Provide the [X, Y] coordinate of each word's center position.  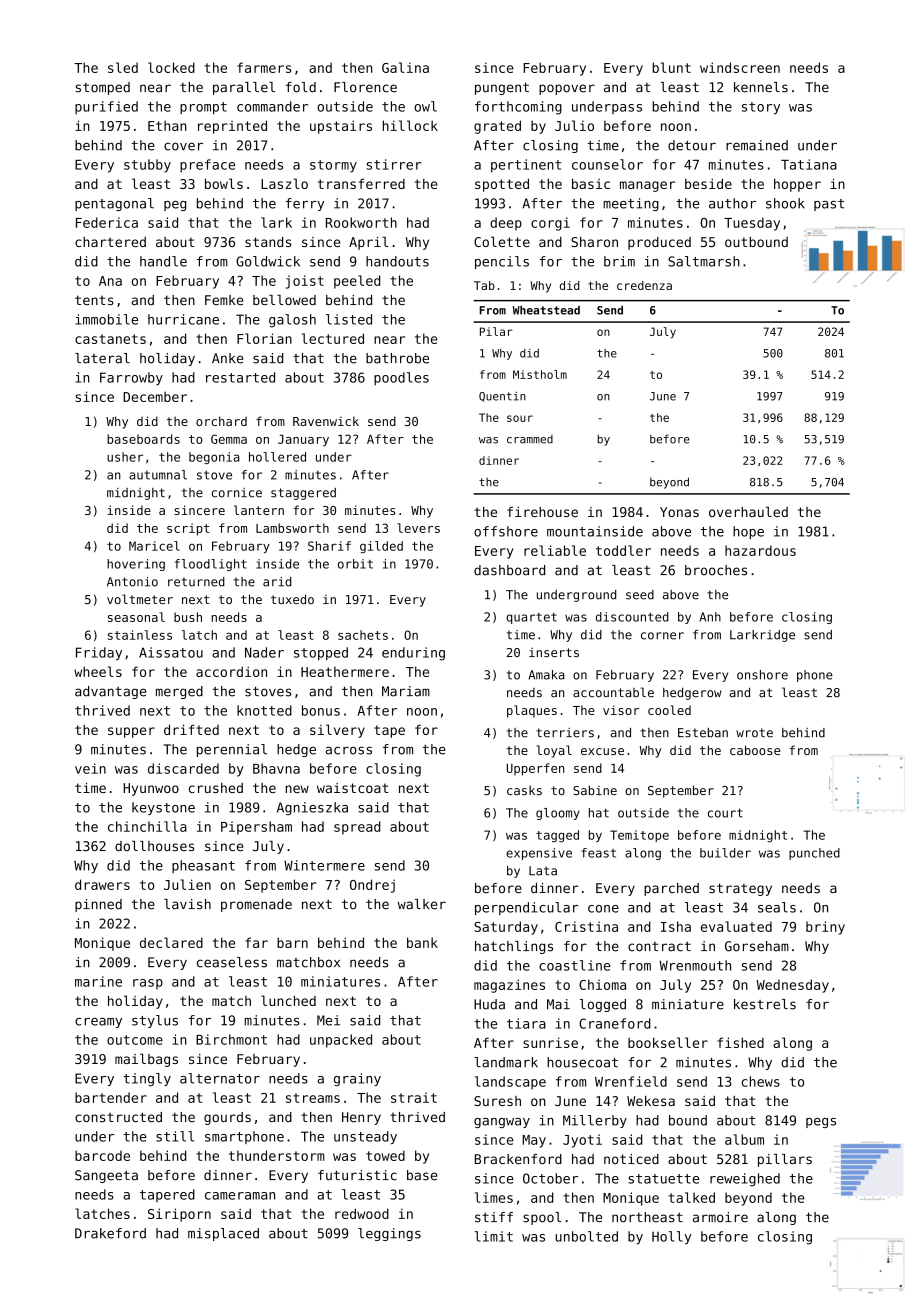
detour [692, 145]
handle [163, 261]
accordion [231, 671]
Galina [405, 67]
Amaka [546, 675]
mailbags [146, 1060]
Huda [489, 1004]
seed [640, 595]
